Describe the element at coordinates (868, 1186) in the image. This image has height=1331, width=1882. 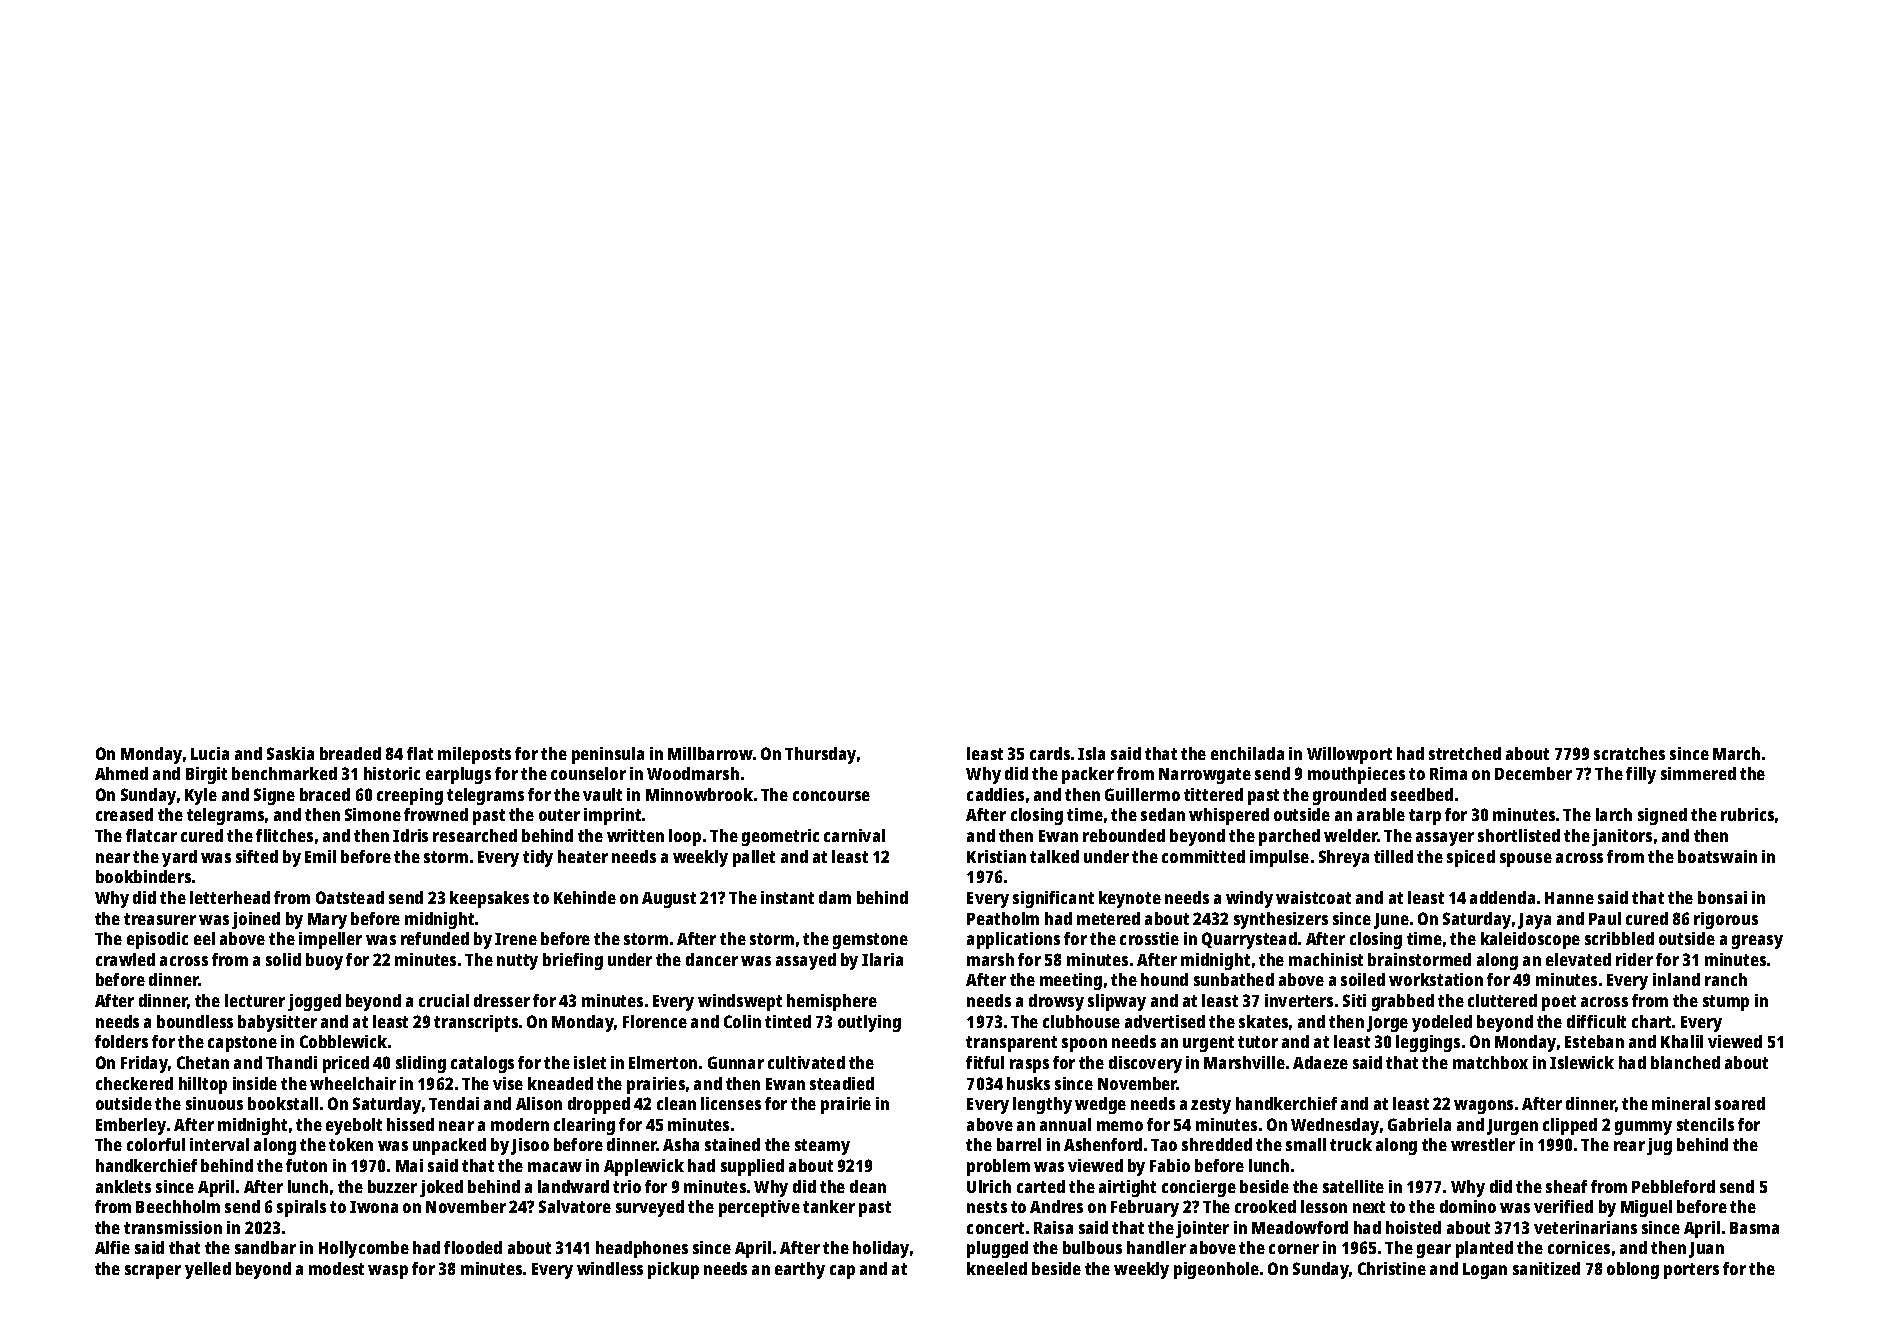
I see `dean` at that location.
